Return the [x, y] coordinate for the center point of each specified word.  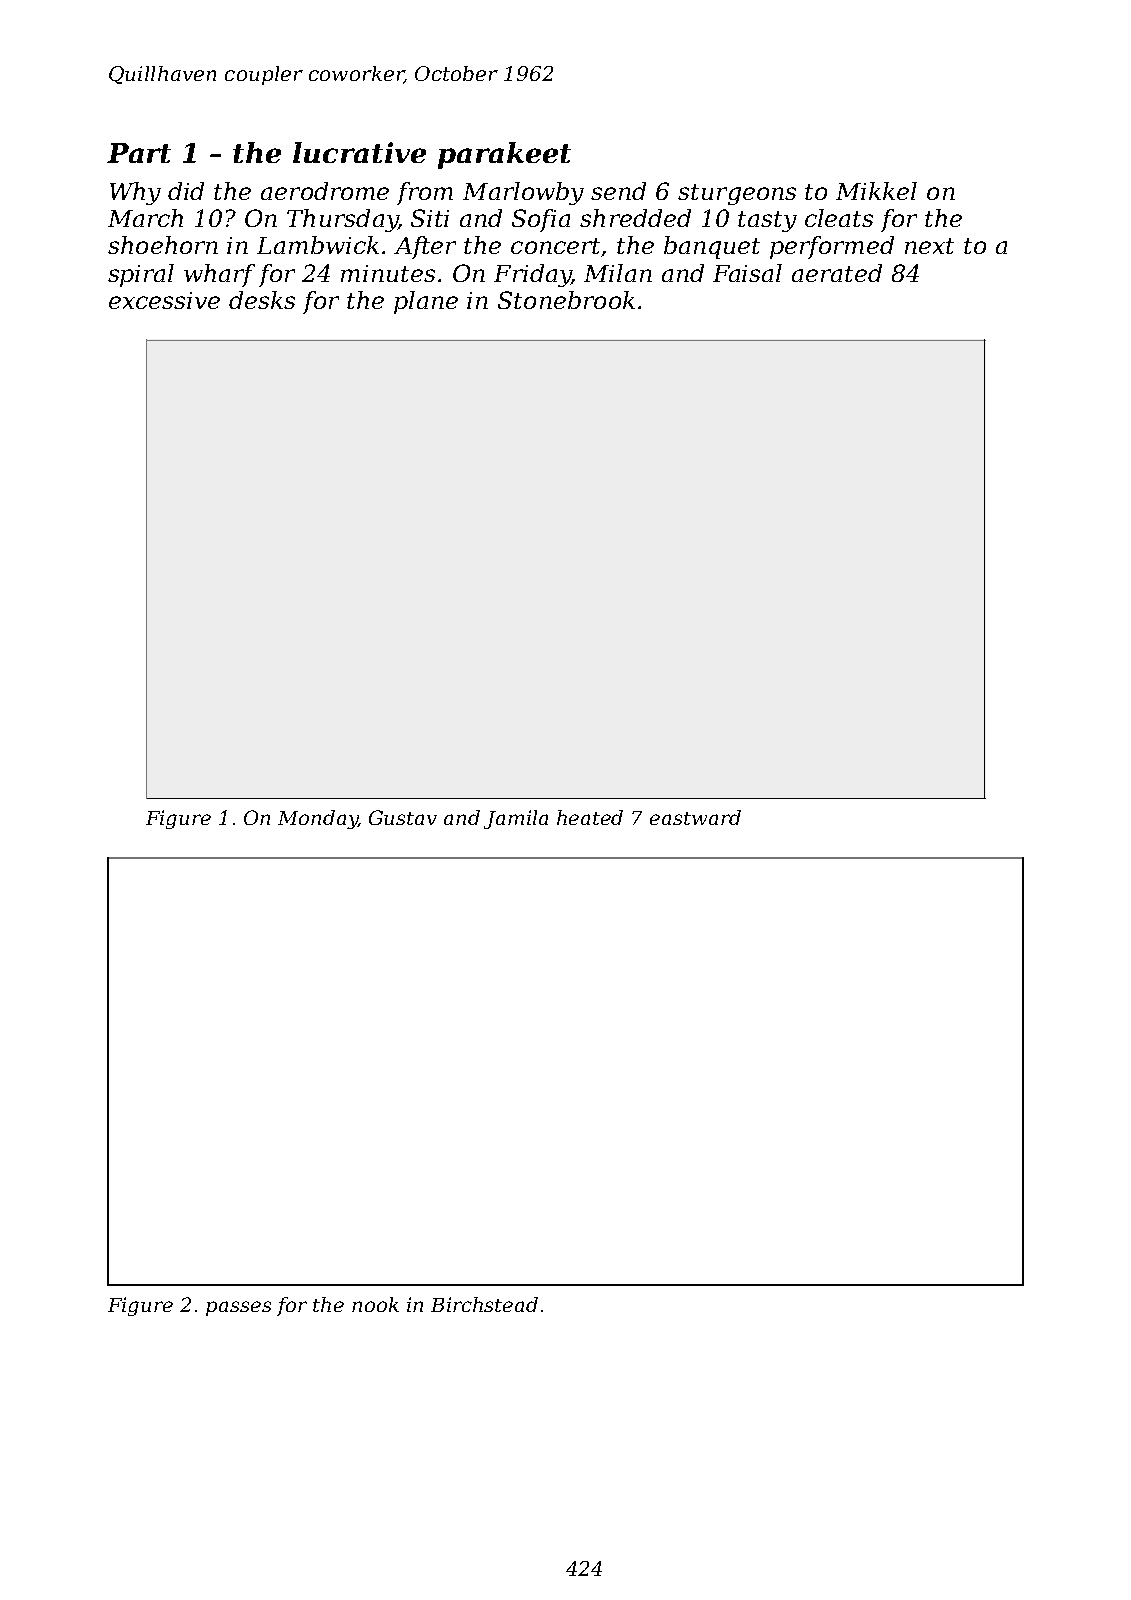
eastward [695, 817]
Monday [318, 819]
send [618, 191]
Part [139, 153]
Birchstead [484, 1304]
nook [375, 1304]
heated [590, 817]
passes [238, 1308]
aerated [837, 273]
